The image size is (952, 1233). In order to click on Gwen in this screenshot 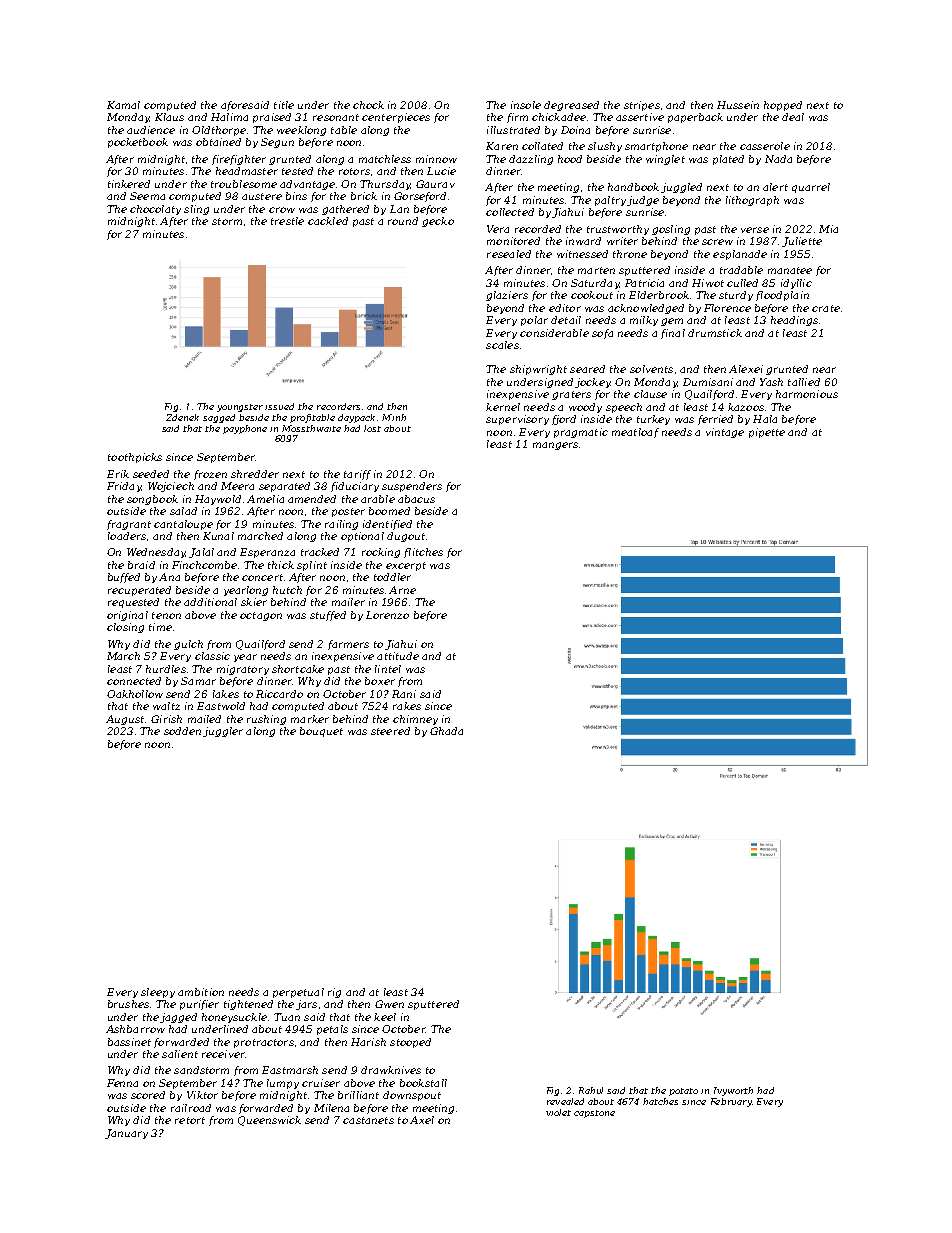, I will do `click(389, 1004)`.
